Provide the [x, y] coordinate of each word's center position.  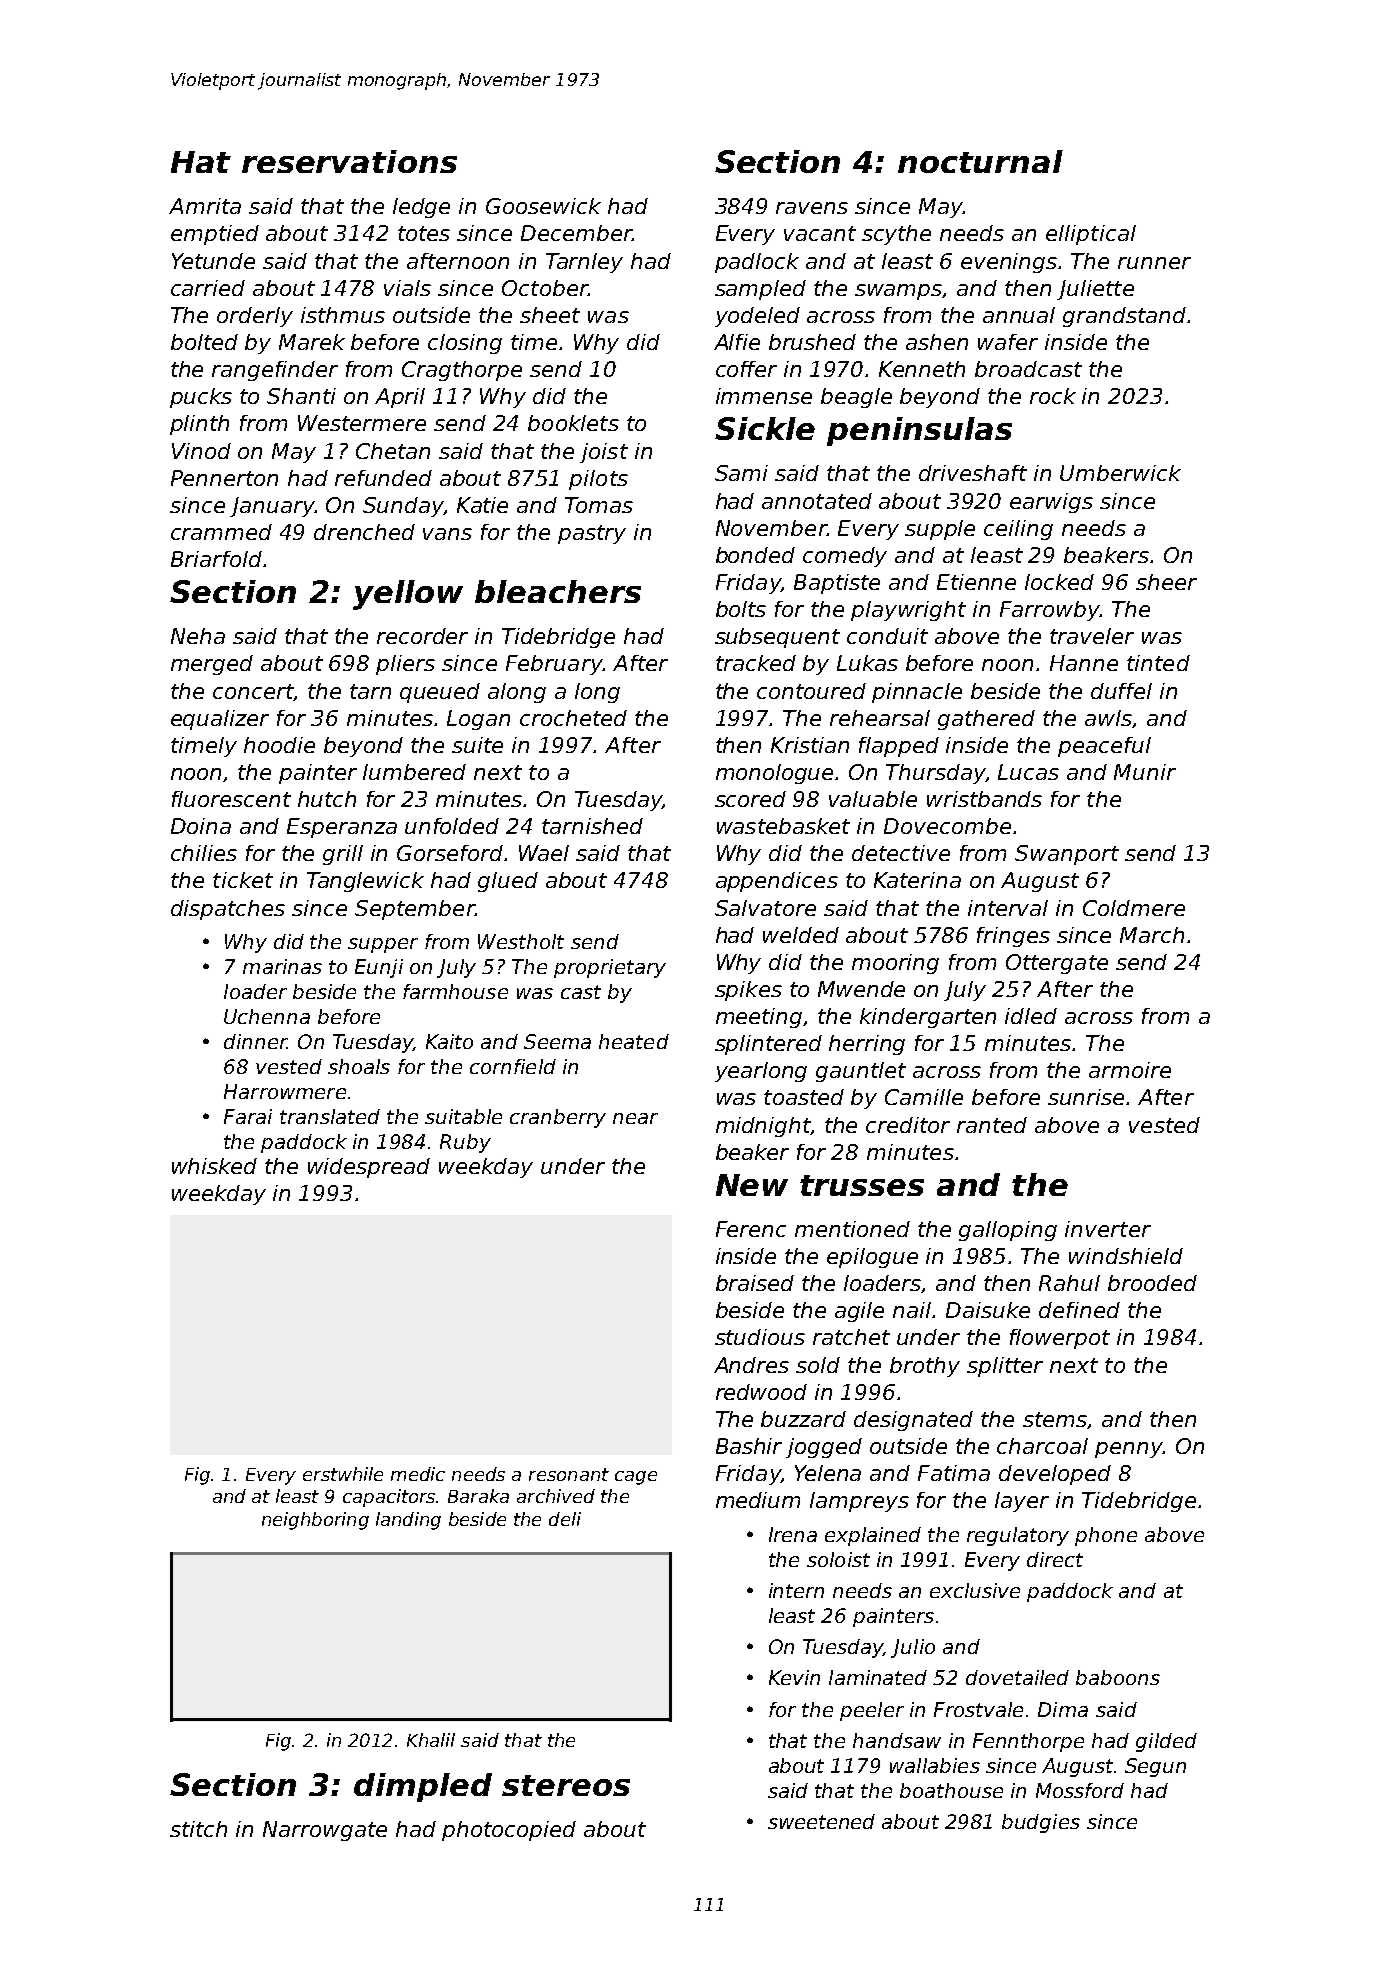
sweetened [821, 1821]
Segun [1155, 1767]
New [752, 1185]
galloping [1008, 1231]
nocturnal [980, 161]
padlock [757, 263]
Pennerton [224, 478]
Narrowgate [325, 1831]
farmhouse [455, 991]
